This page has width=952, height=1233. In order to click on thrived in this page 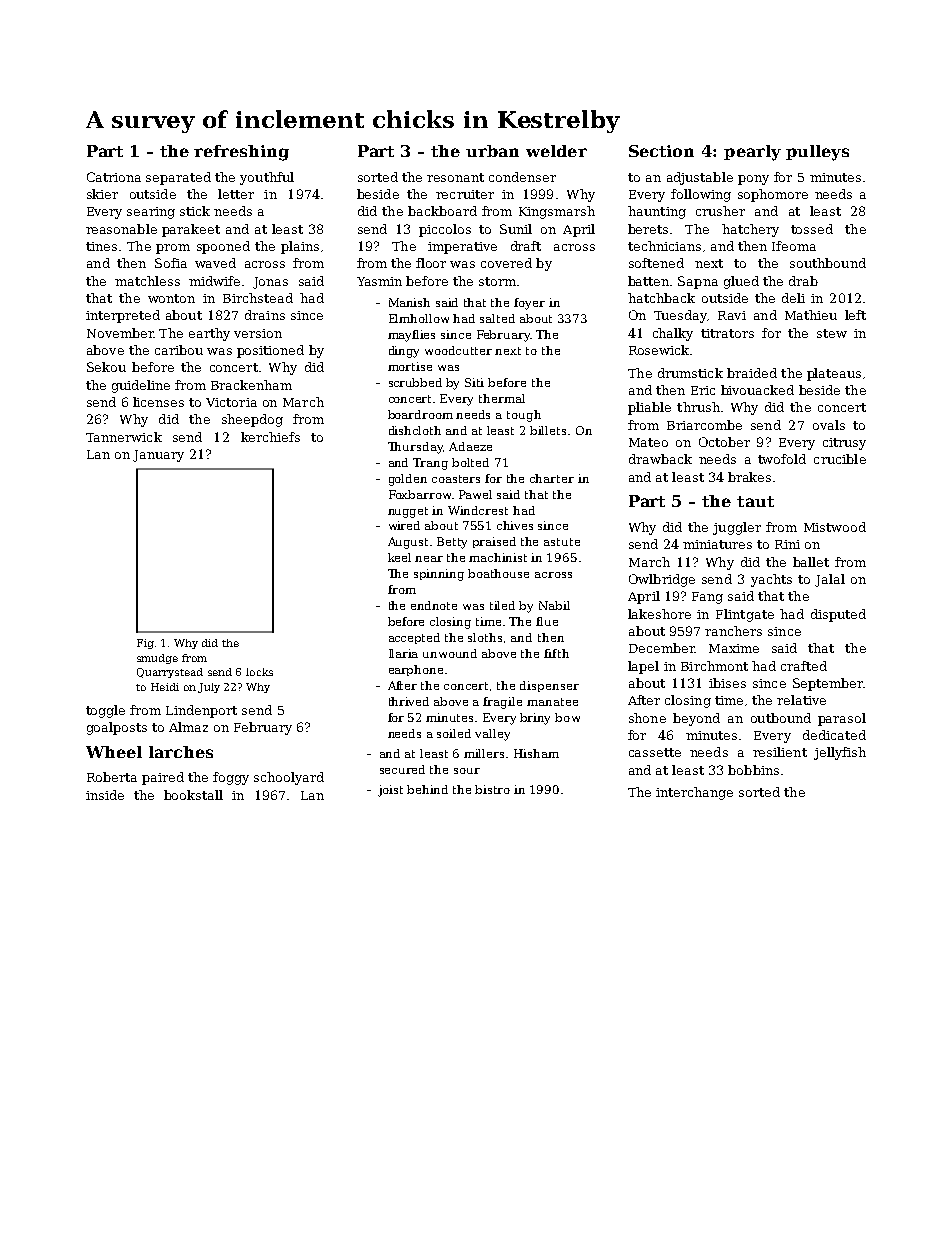, I will do `click(409, 701)`.
